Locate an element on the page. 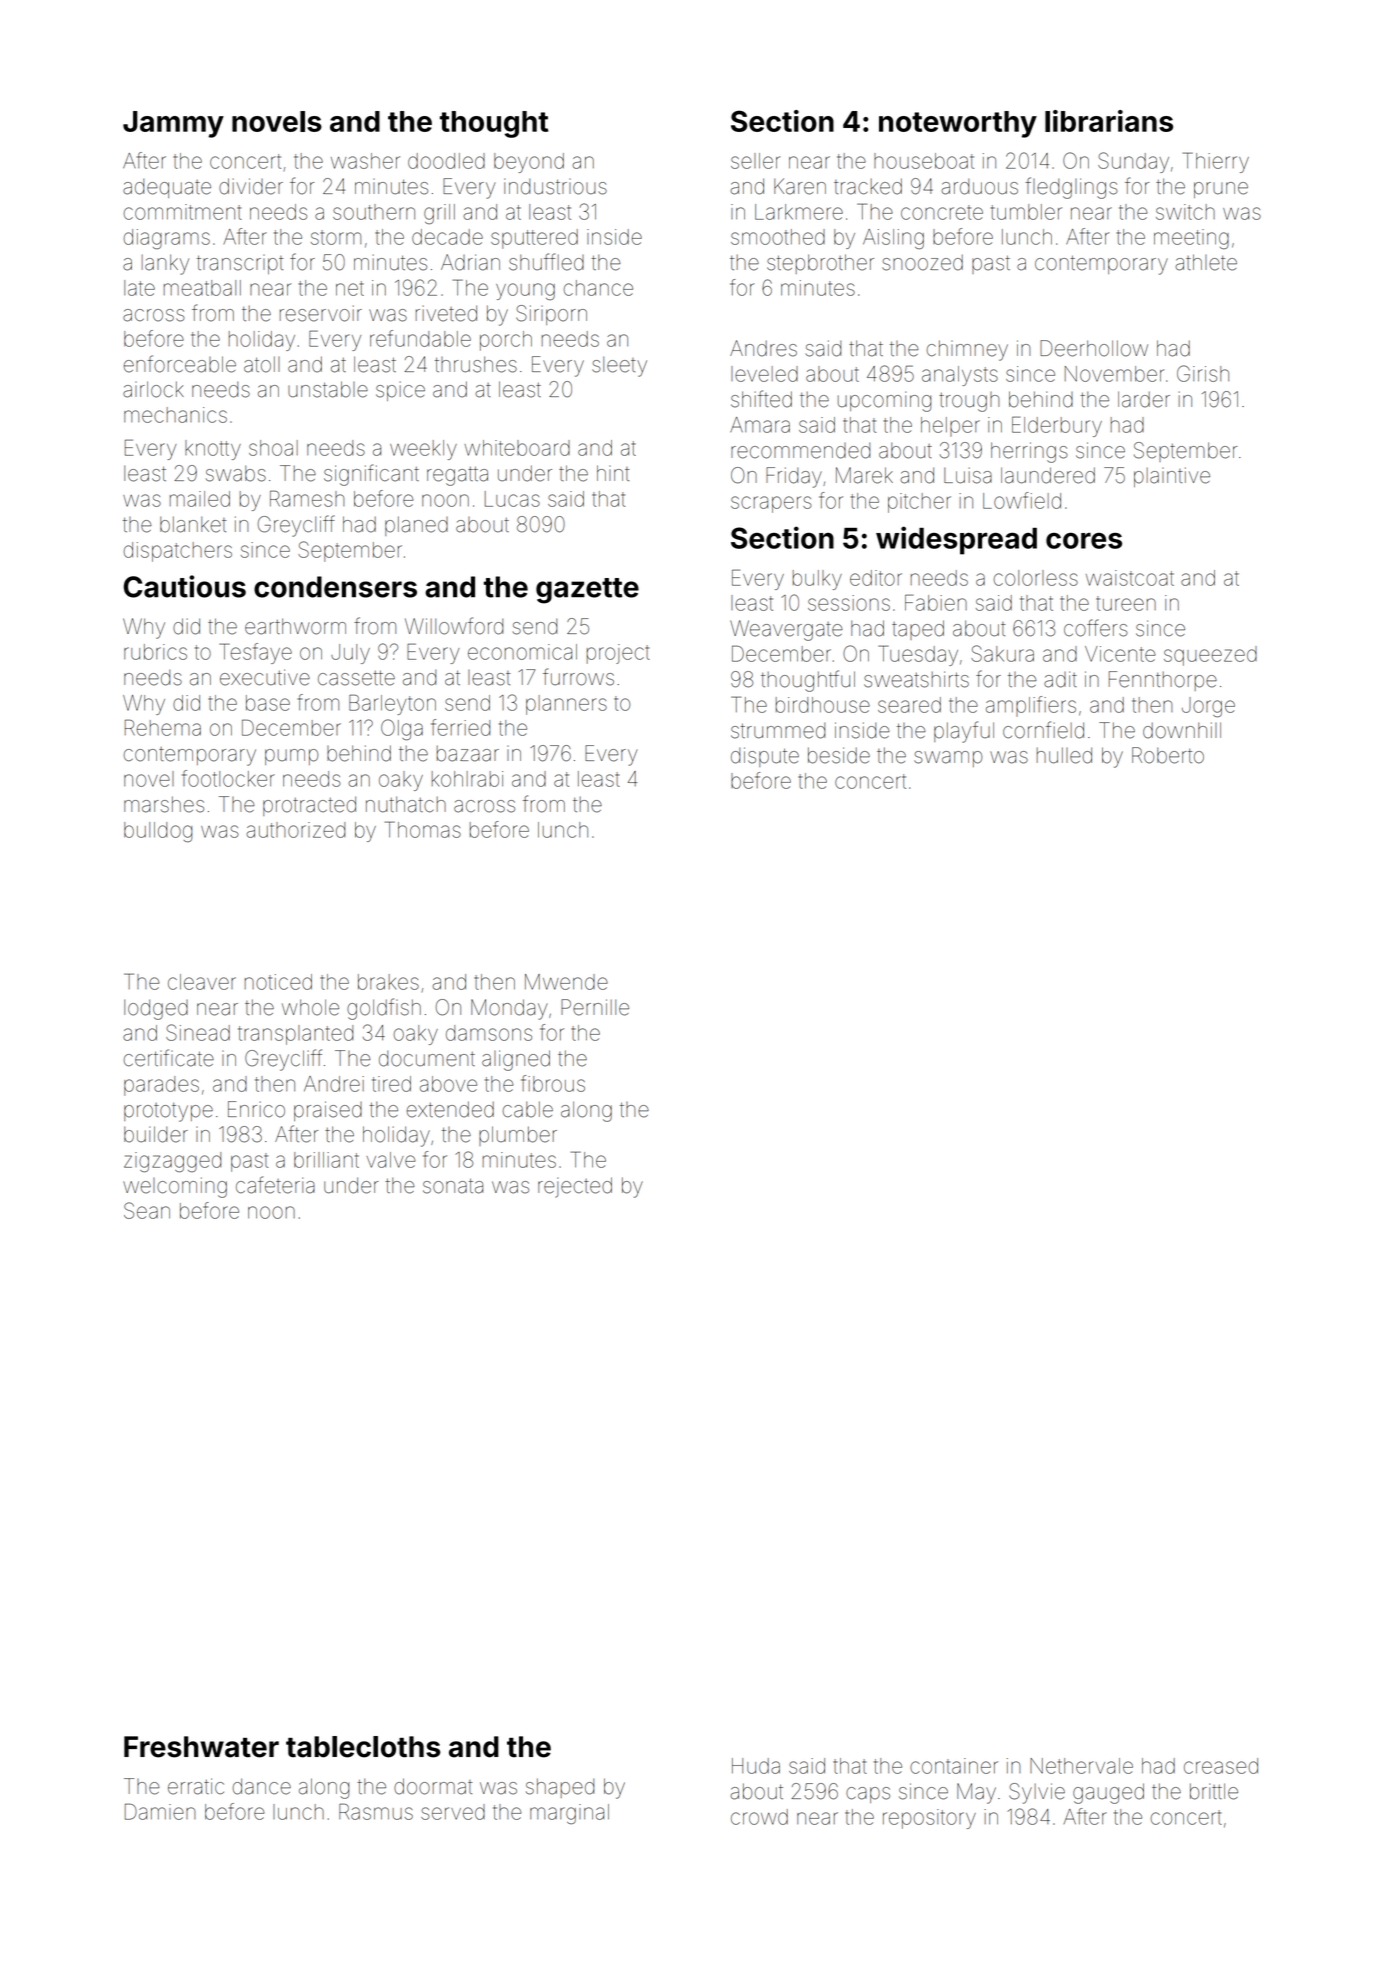  rejected is located at coordinates (575, 1187).
